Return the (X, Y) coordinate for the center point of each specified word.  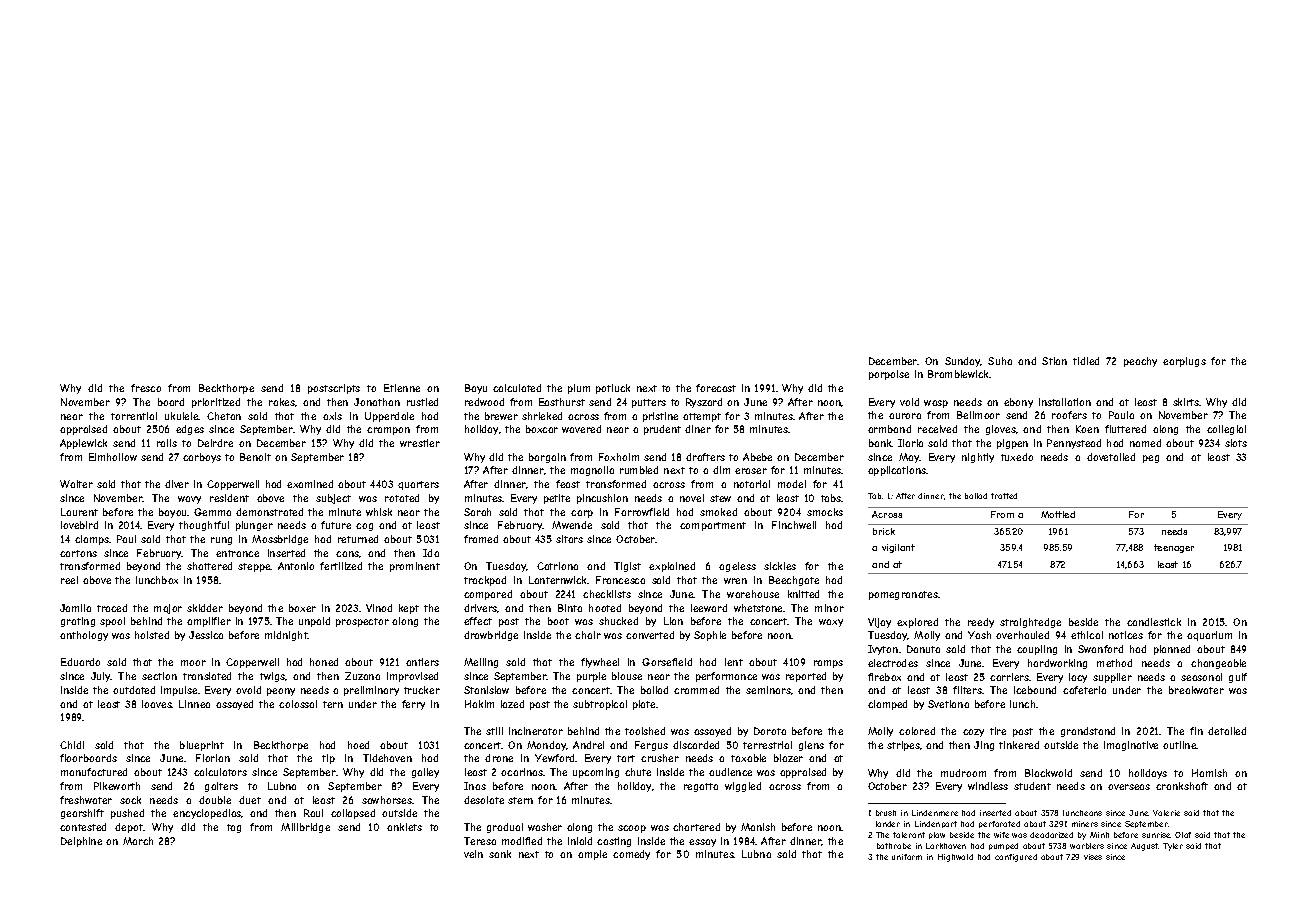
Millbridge (305, 828)
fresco (146, 388)
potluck (613, 389)
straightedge (1030, 623)
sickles (780, 566)
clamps (92, 540)
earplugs (1184, 362)
